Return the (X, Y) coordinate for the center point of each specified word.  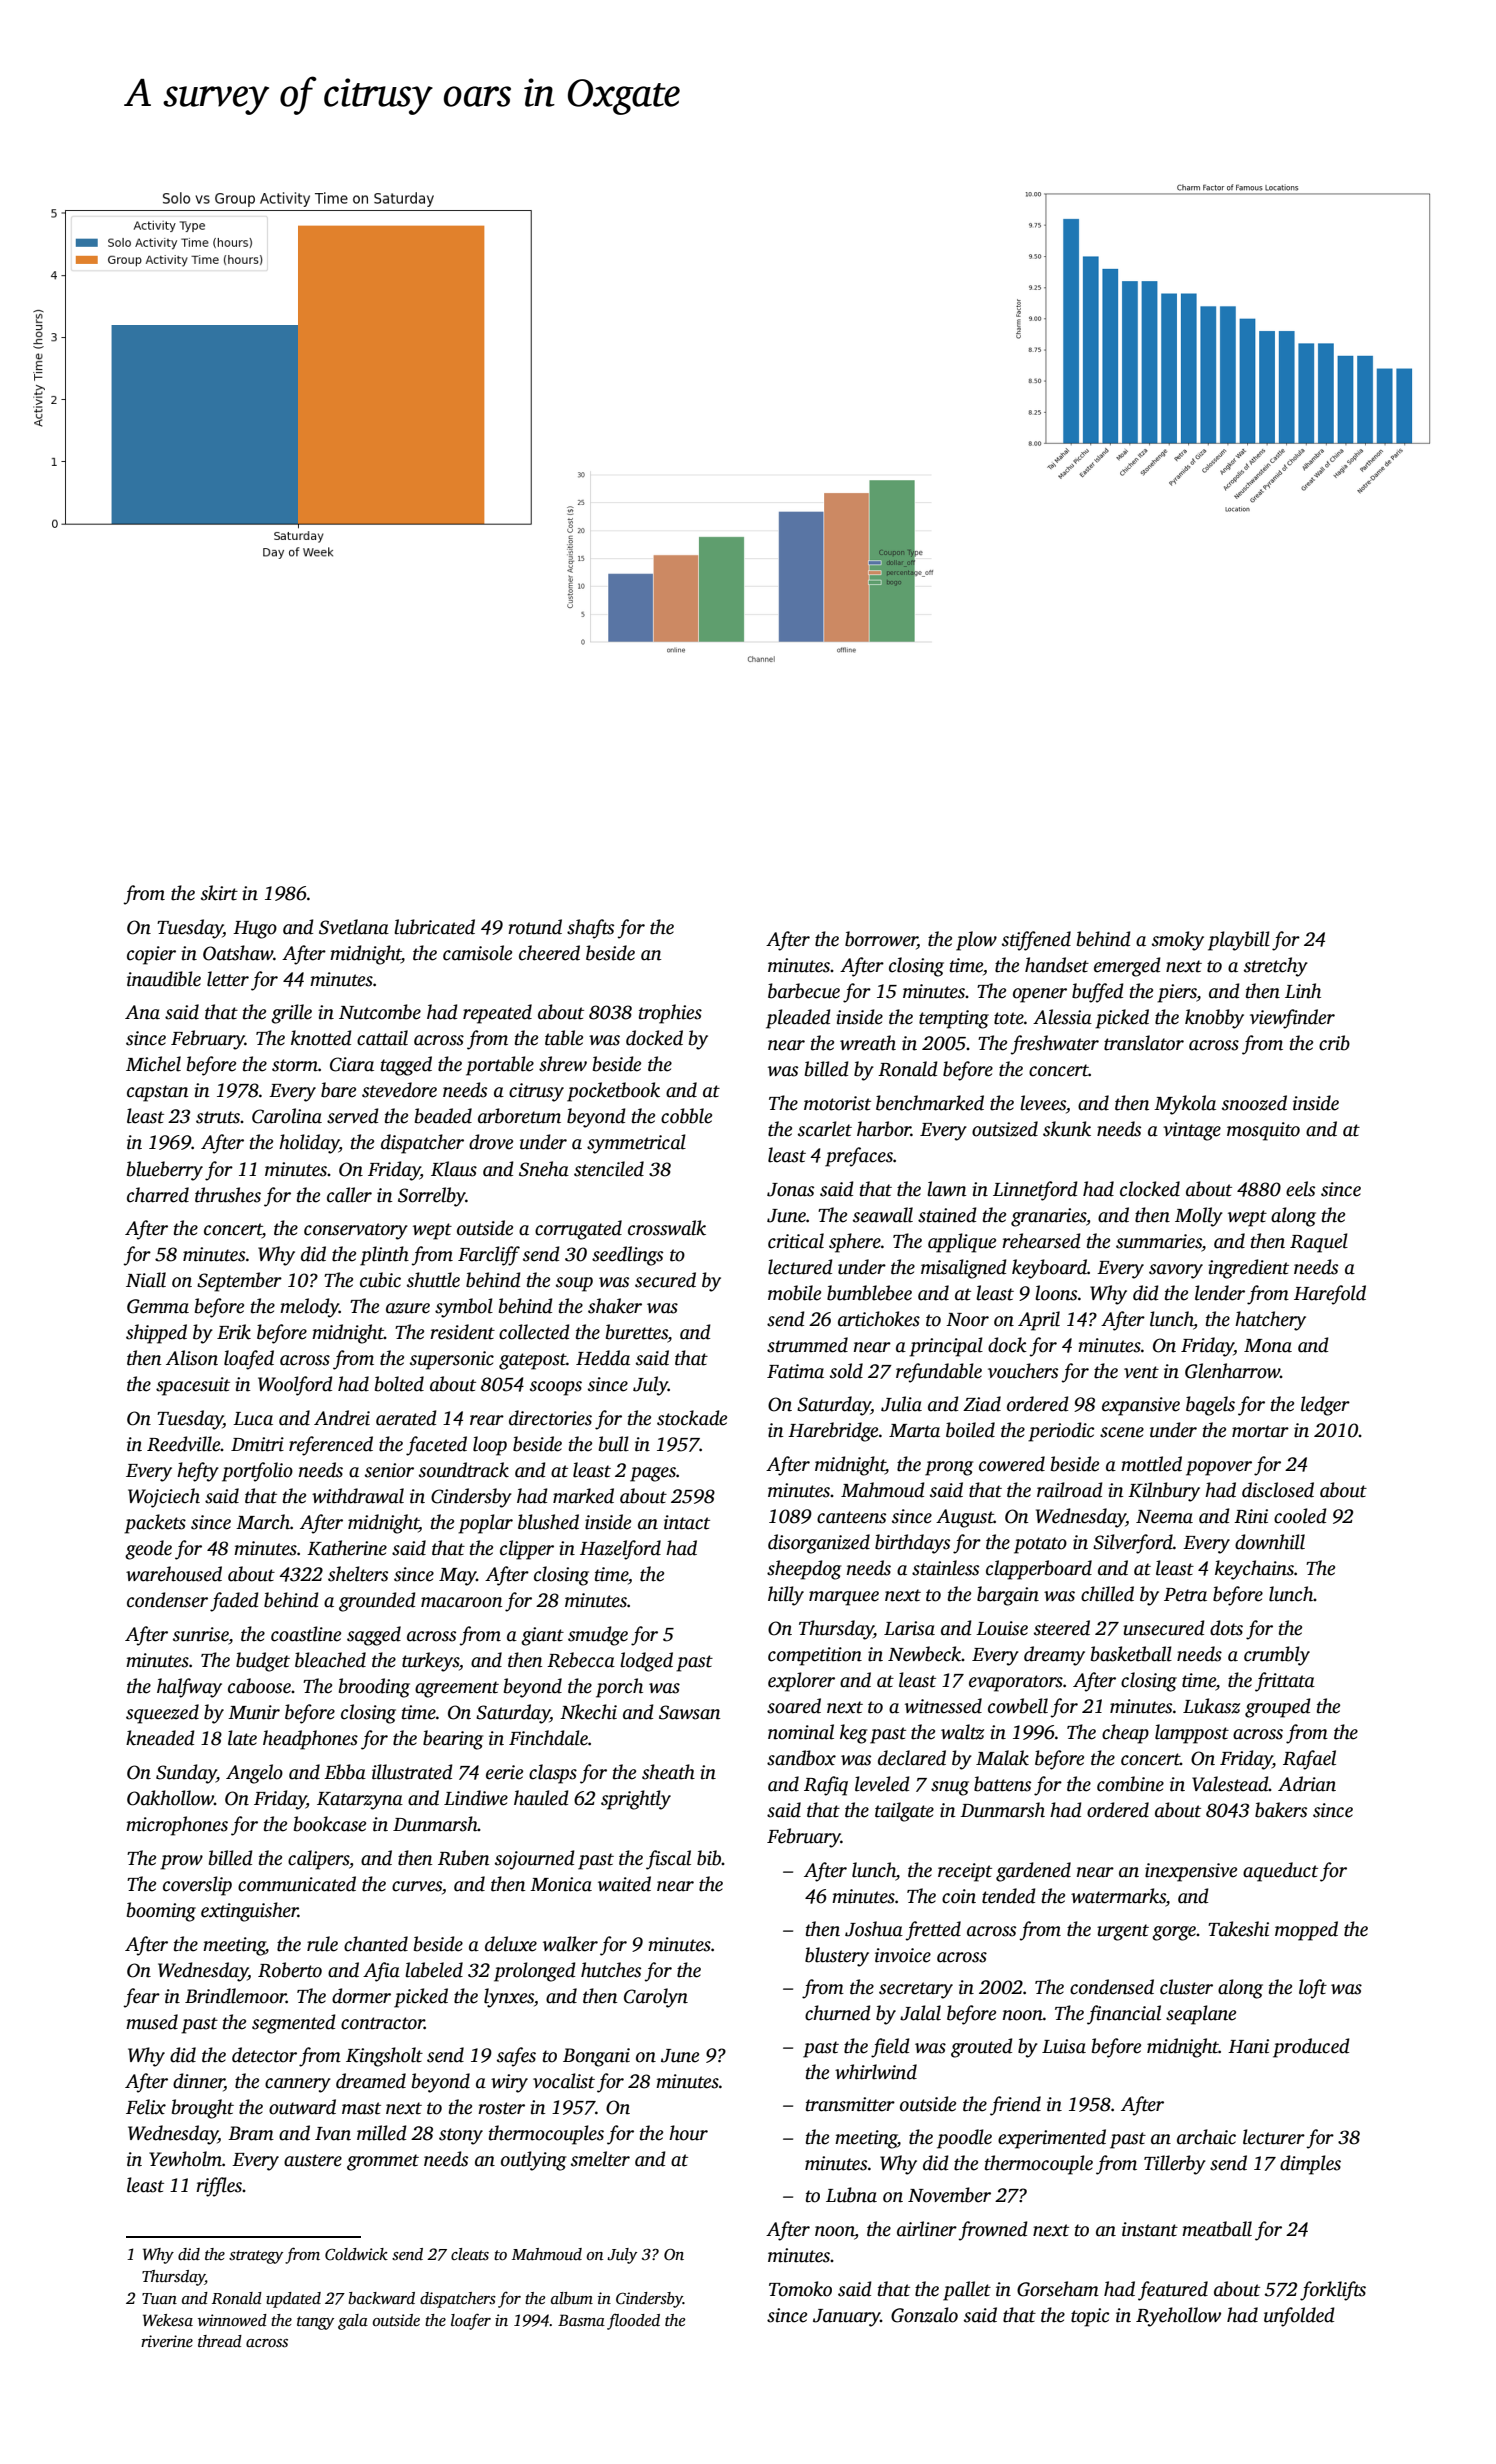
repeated (497, 1014)
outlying (533, 2161)
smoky (1178, 941)
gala (353, 2322)
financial (1124, 2015)
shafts (590, 929)
